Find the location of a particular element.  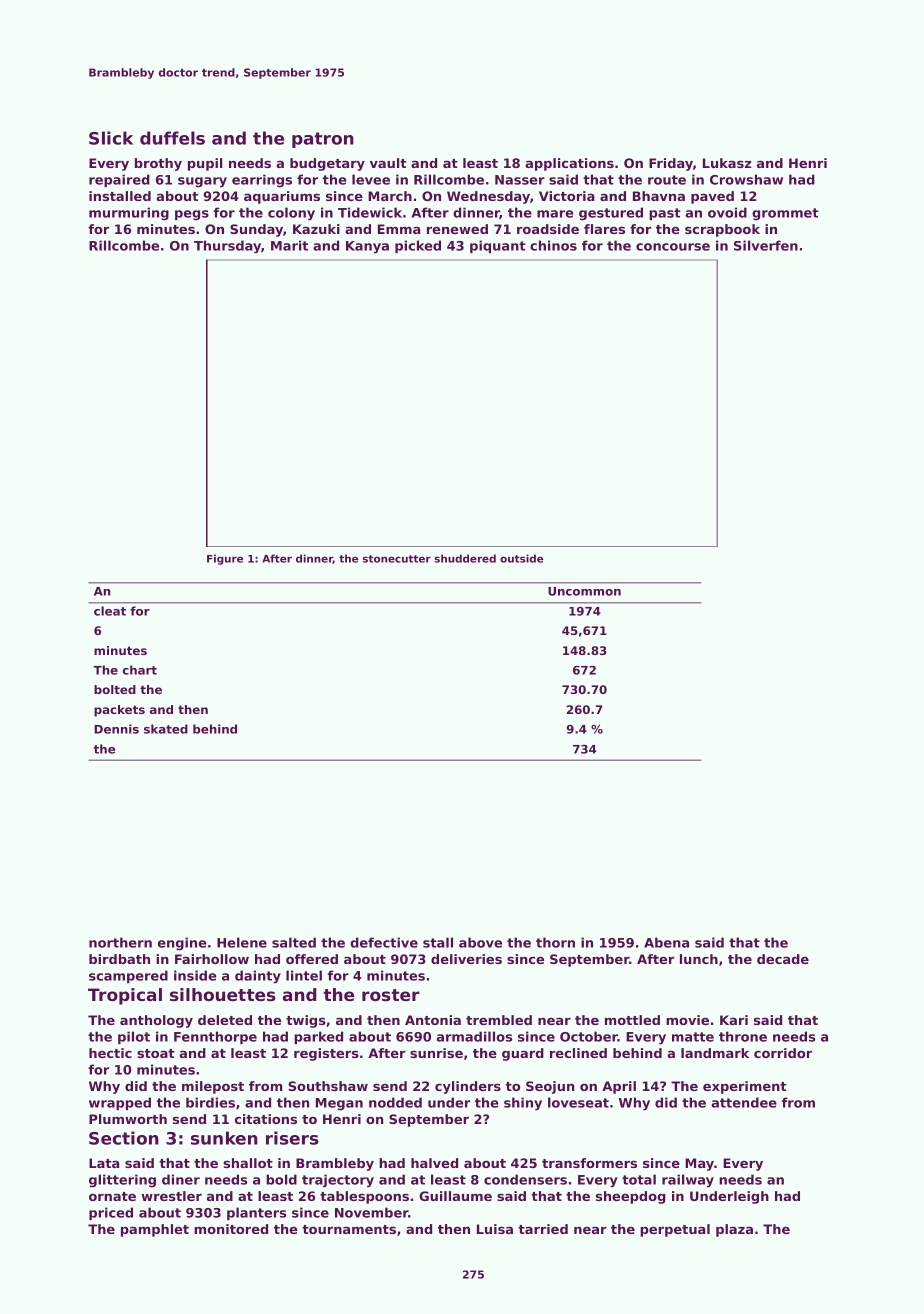

concourse is located at coordinates (673, 247).
